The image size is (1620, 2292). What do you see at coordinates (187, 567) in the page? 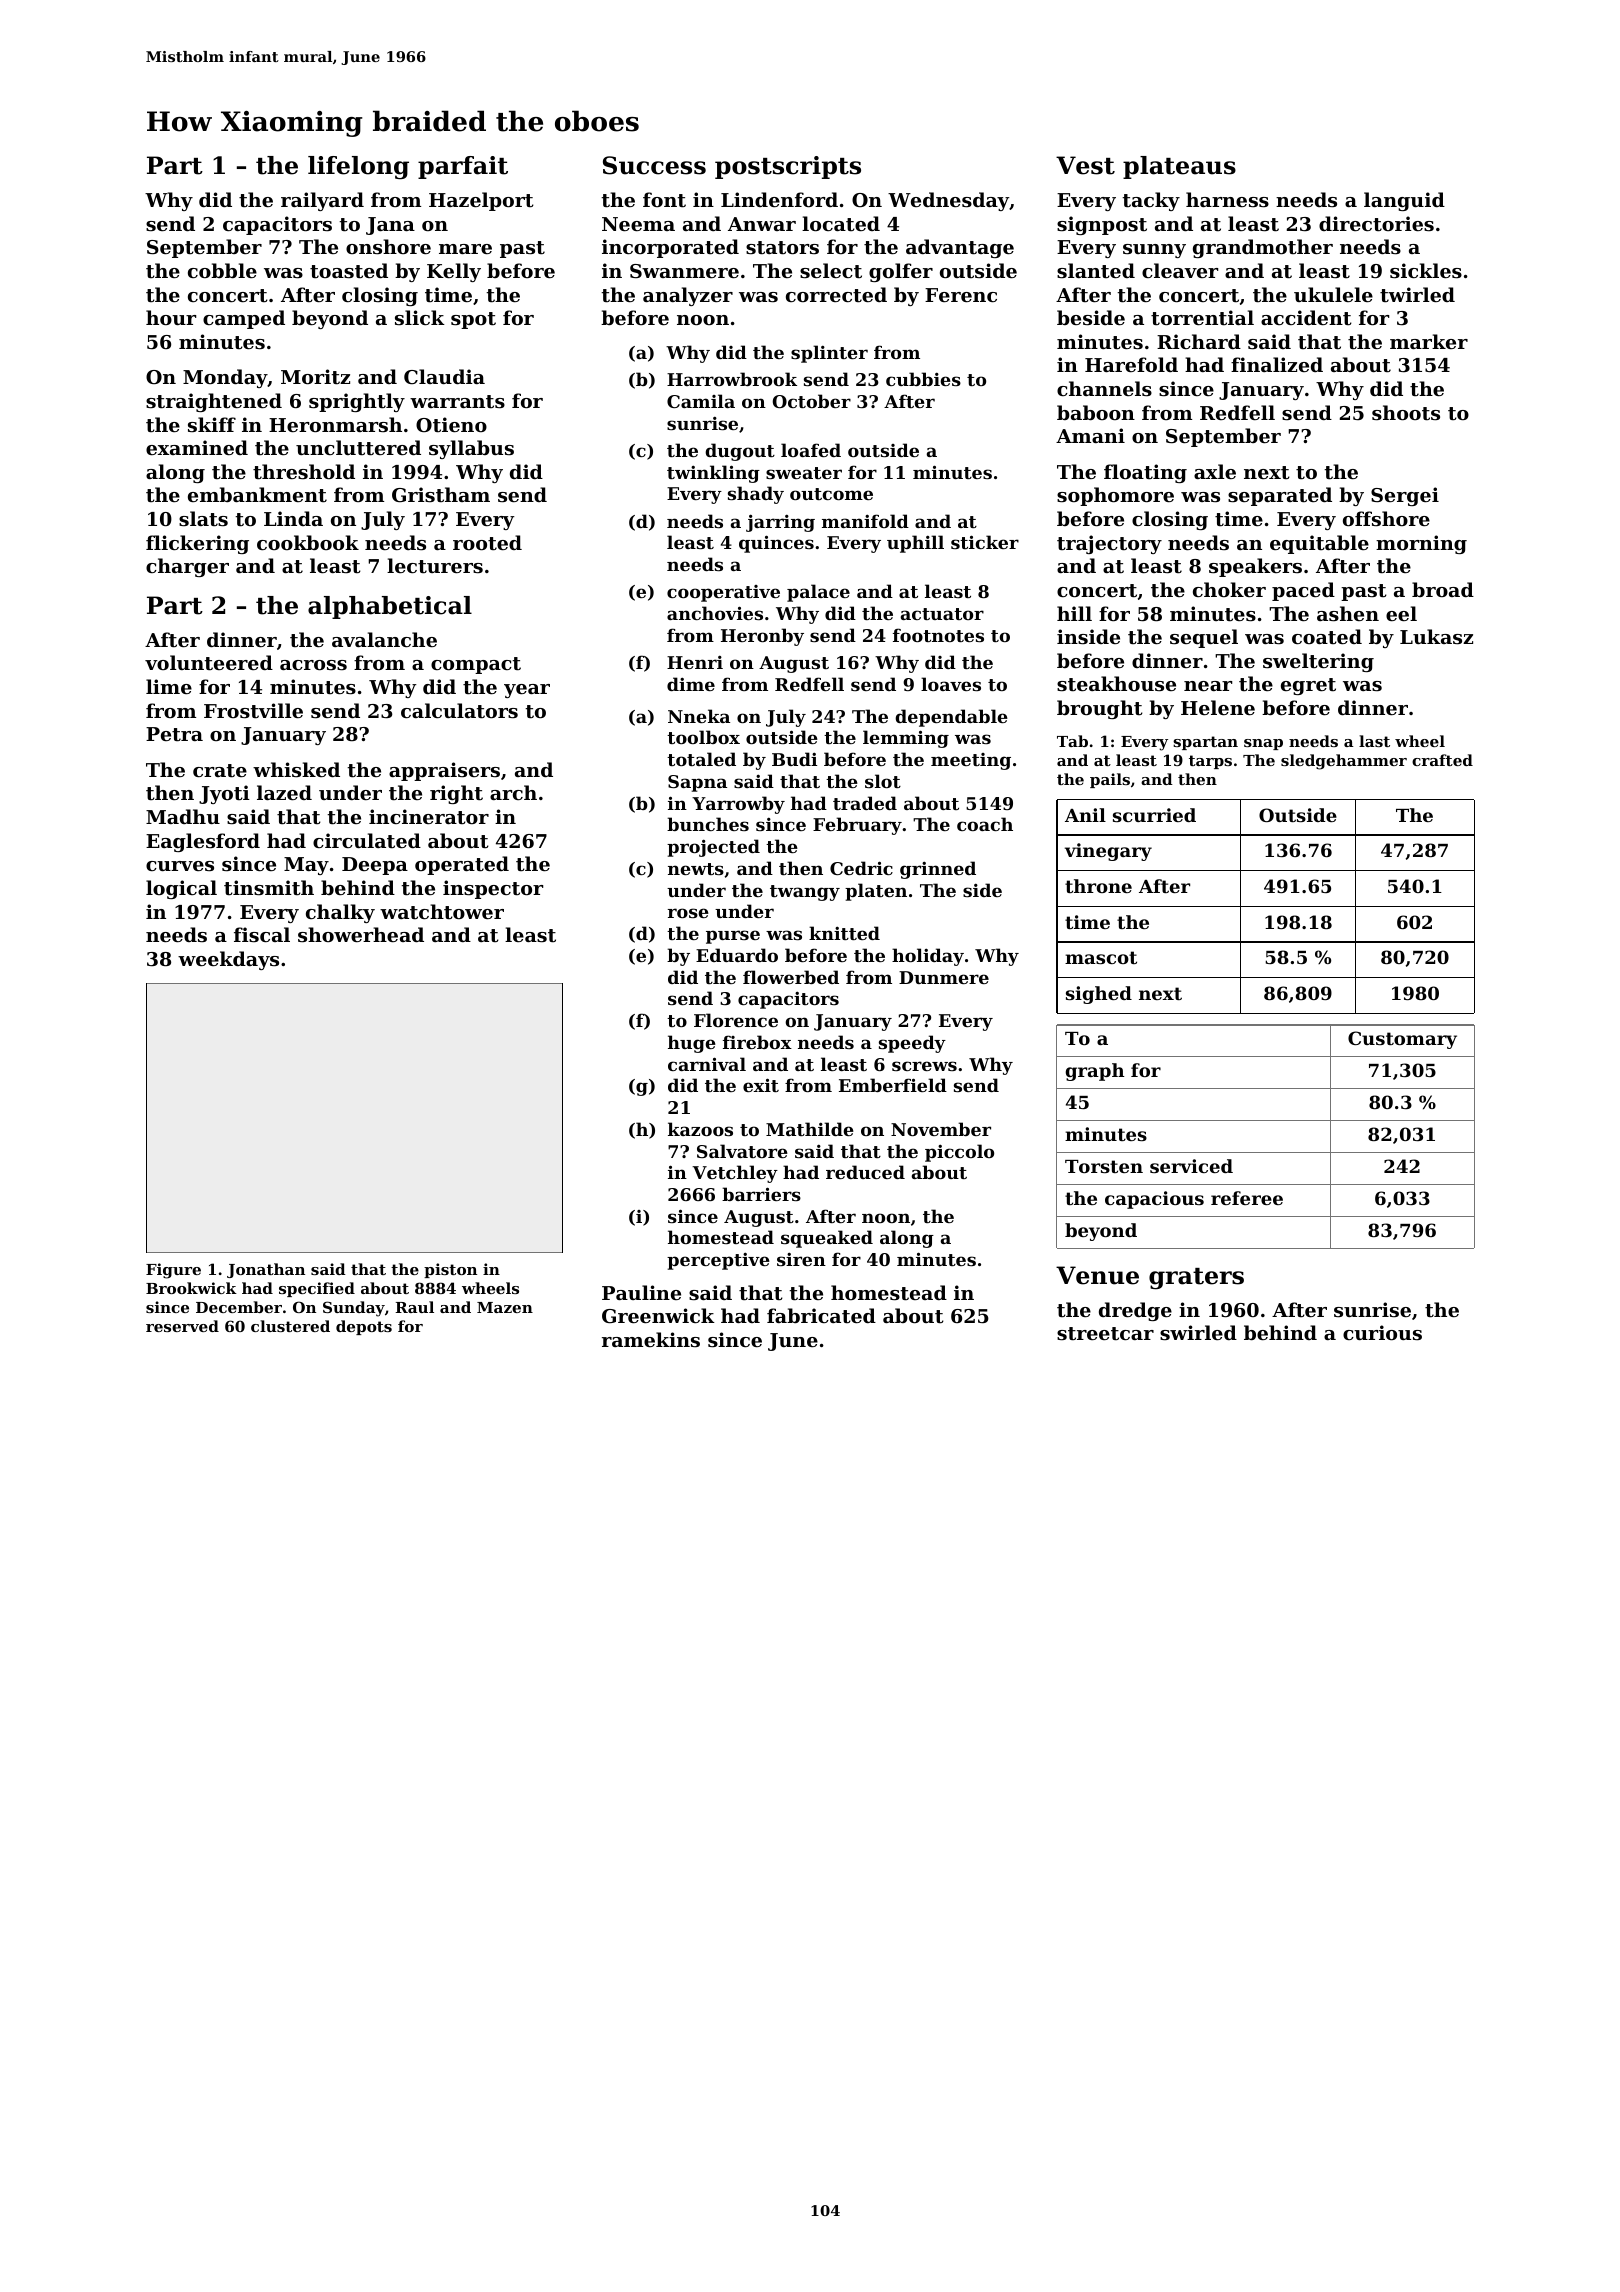
I see `charger` at bounding box center [187, 567].
